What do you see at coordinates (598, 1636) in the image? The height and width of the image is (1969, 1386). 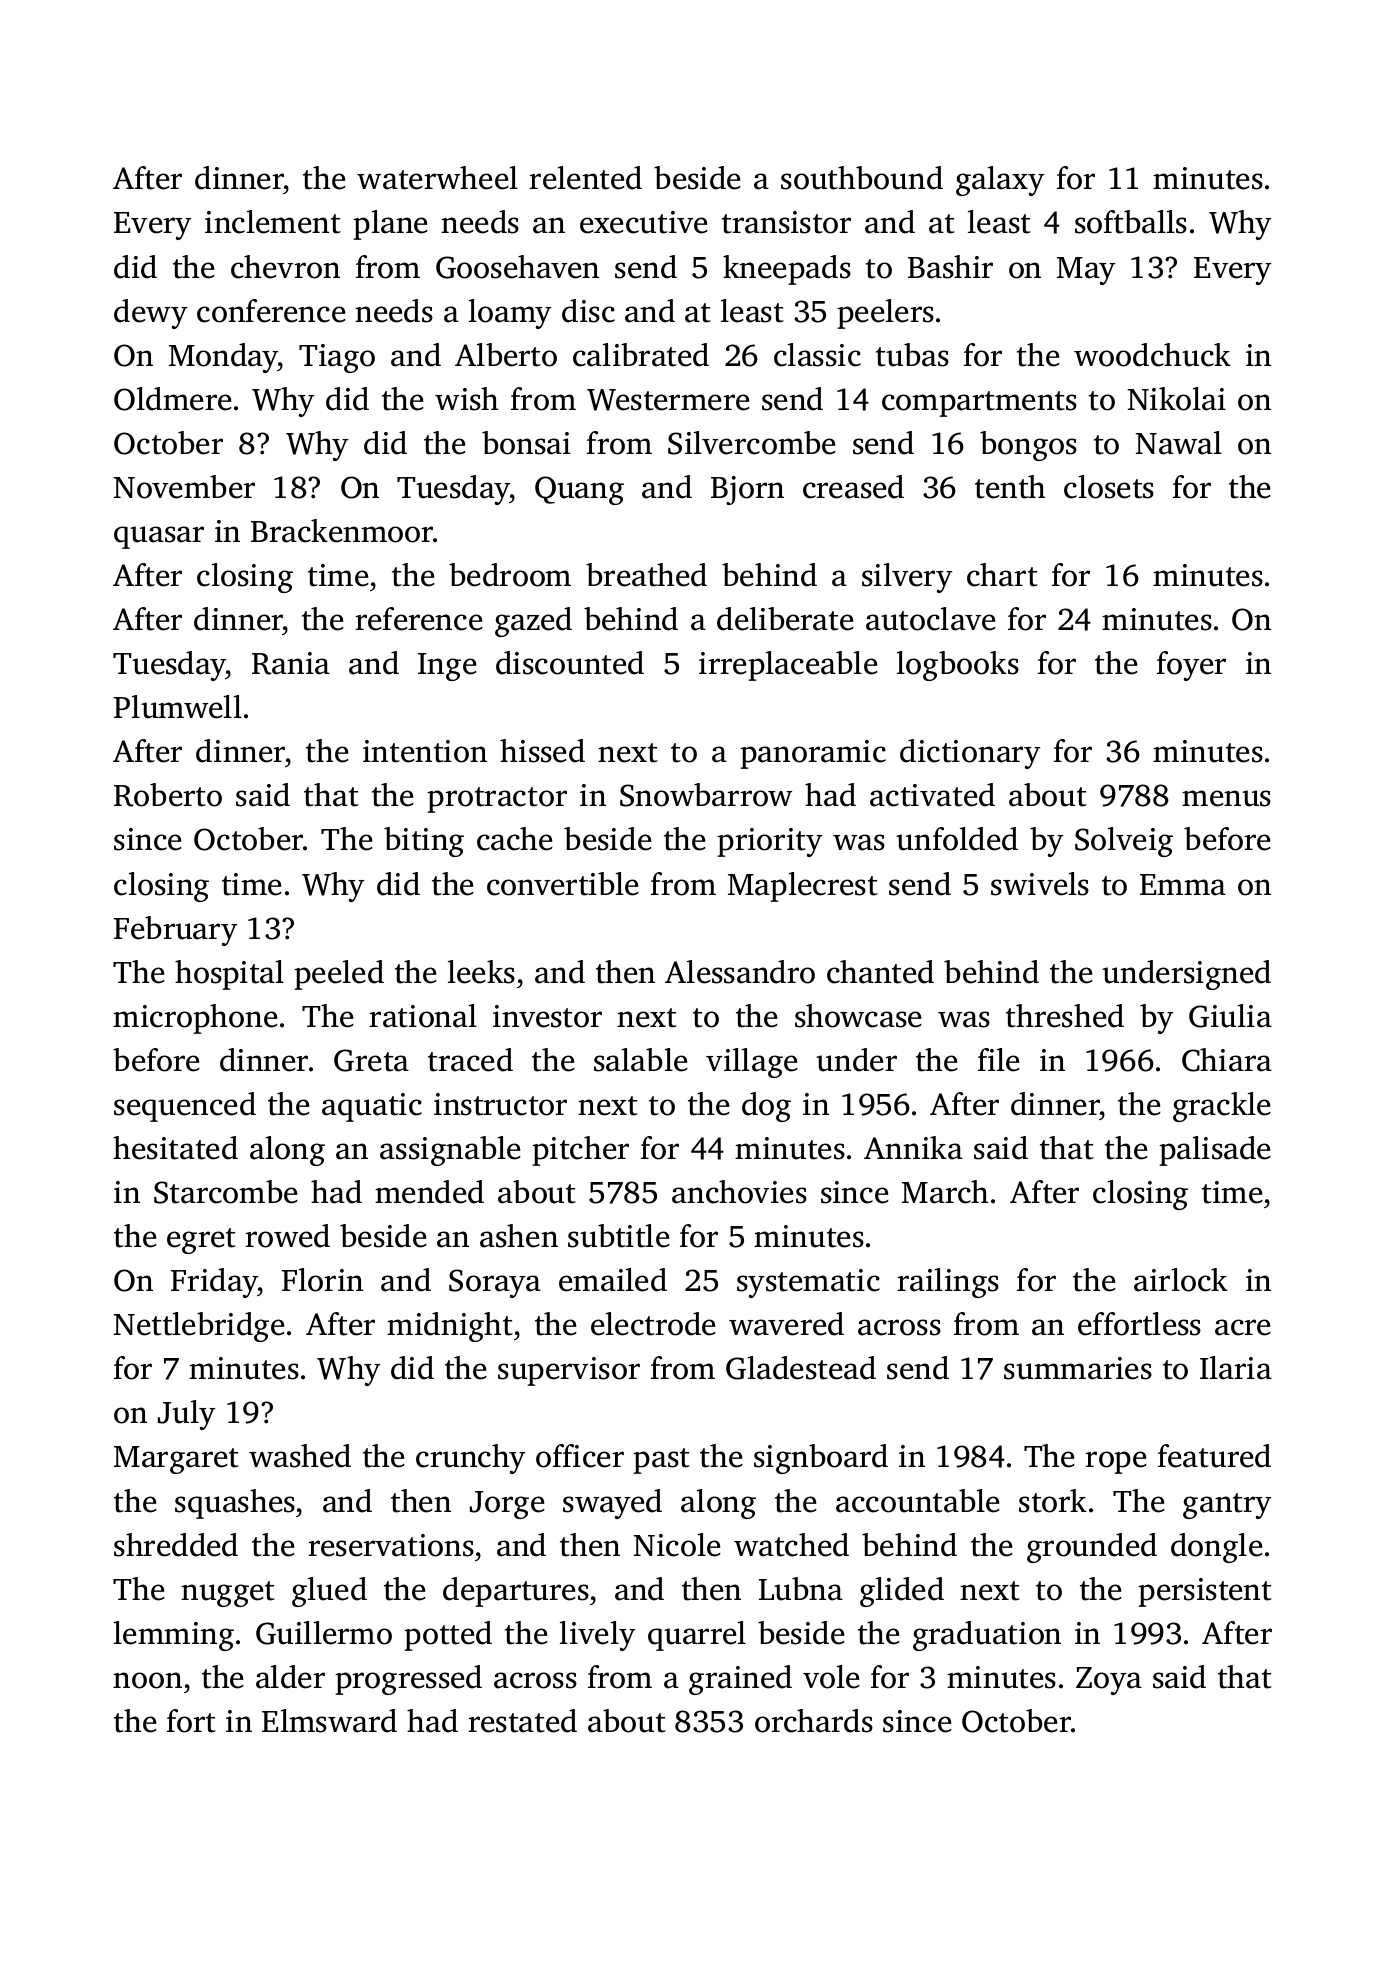 I see `lively` at bounding box center [598, 1636].
